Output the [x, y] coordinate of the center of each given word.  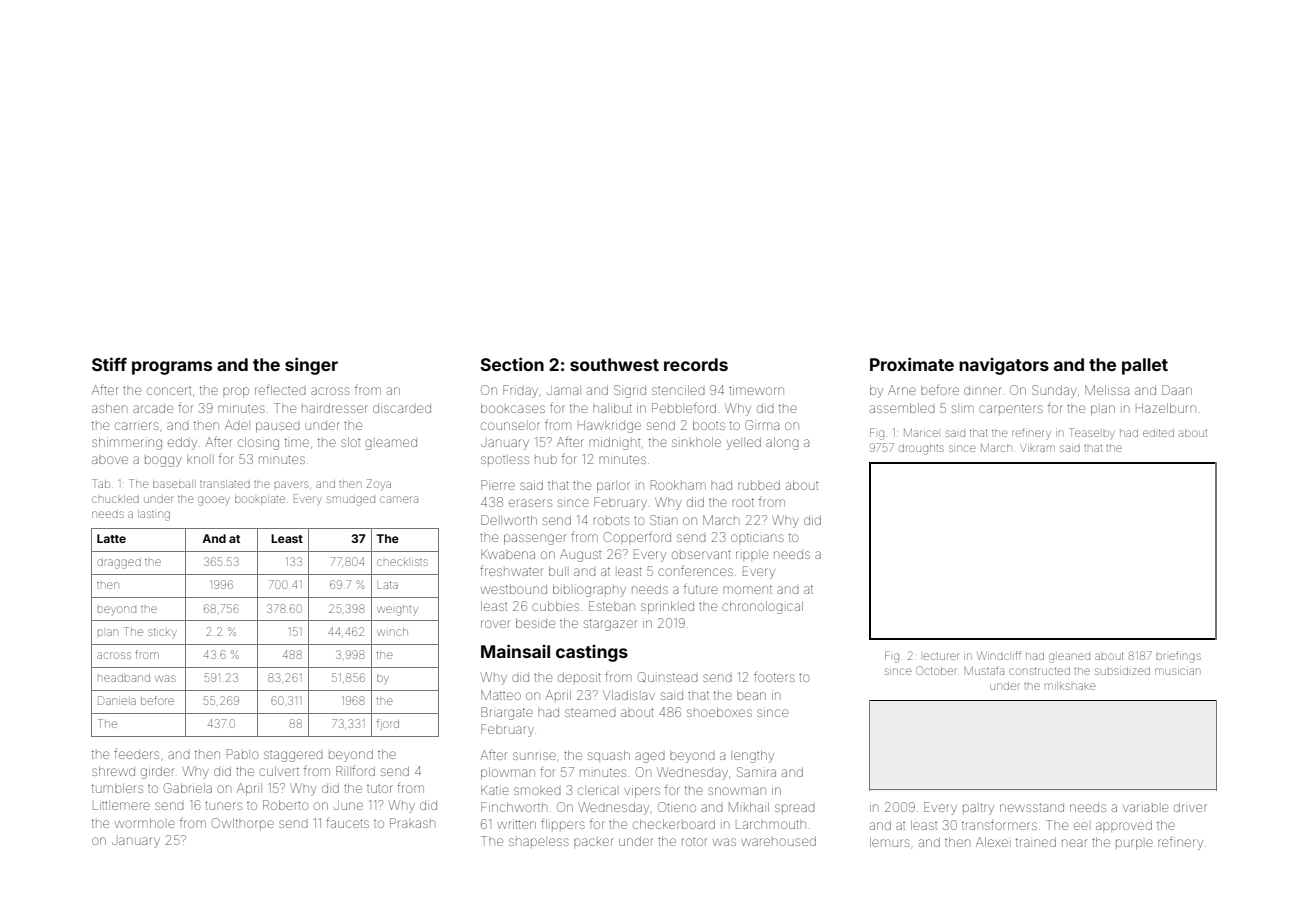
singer [311, 366]
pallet [1145, 366]
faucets [347, 823]
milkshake [1070, 686]
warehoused [778, 841]
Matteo [501, 695]
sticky [162, 633]
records [696, 364]
